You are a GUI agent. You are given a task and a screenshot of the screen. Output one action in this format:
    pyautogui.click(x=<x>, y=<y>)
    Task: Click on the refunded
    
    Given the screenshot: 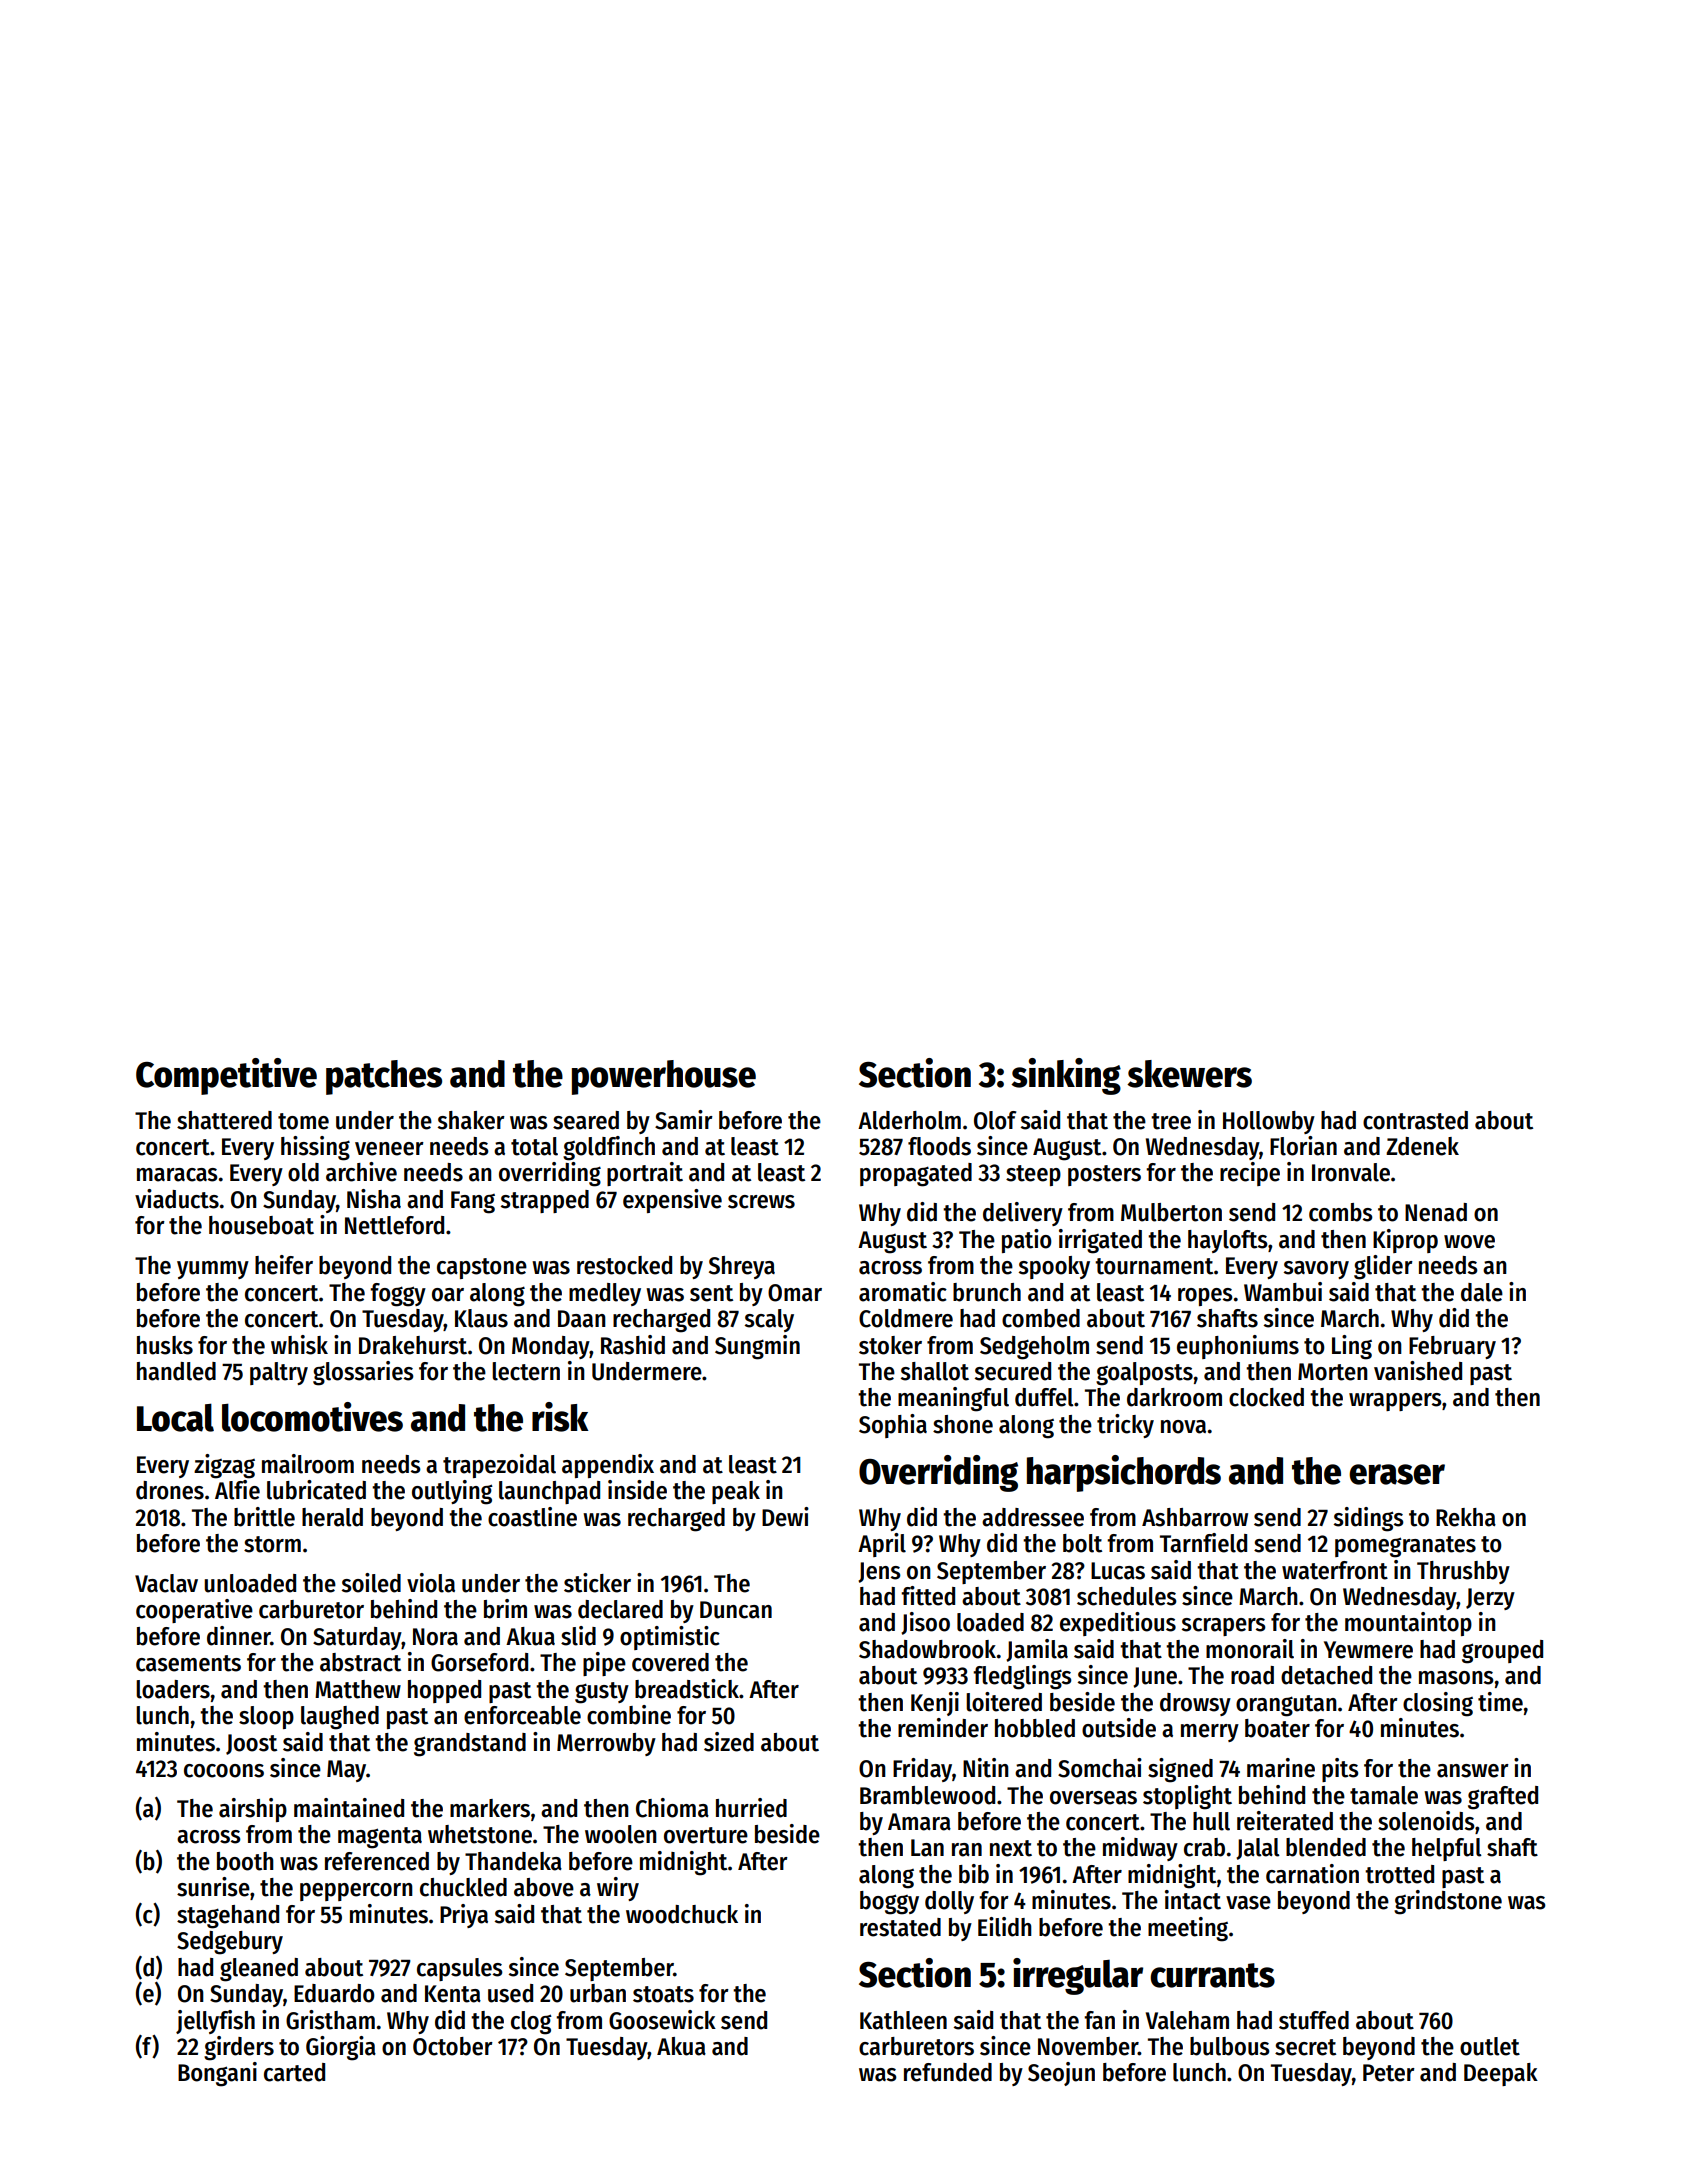 What is the action you would take?
    pyautogui.click(x=948, y=2072)
